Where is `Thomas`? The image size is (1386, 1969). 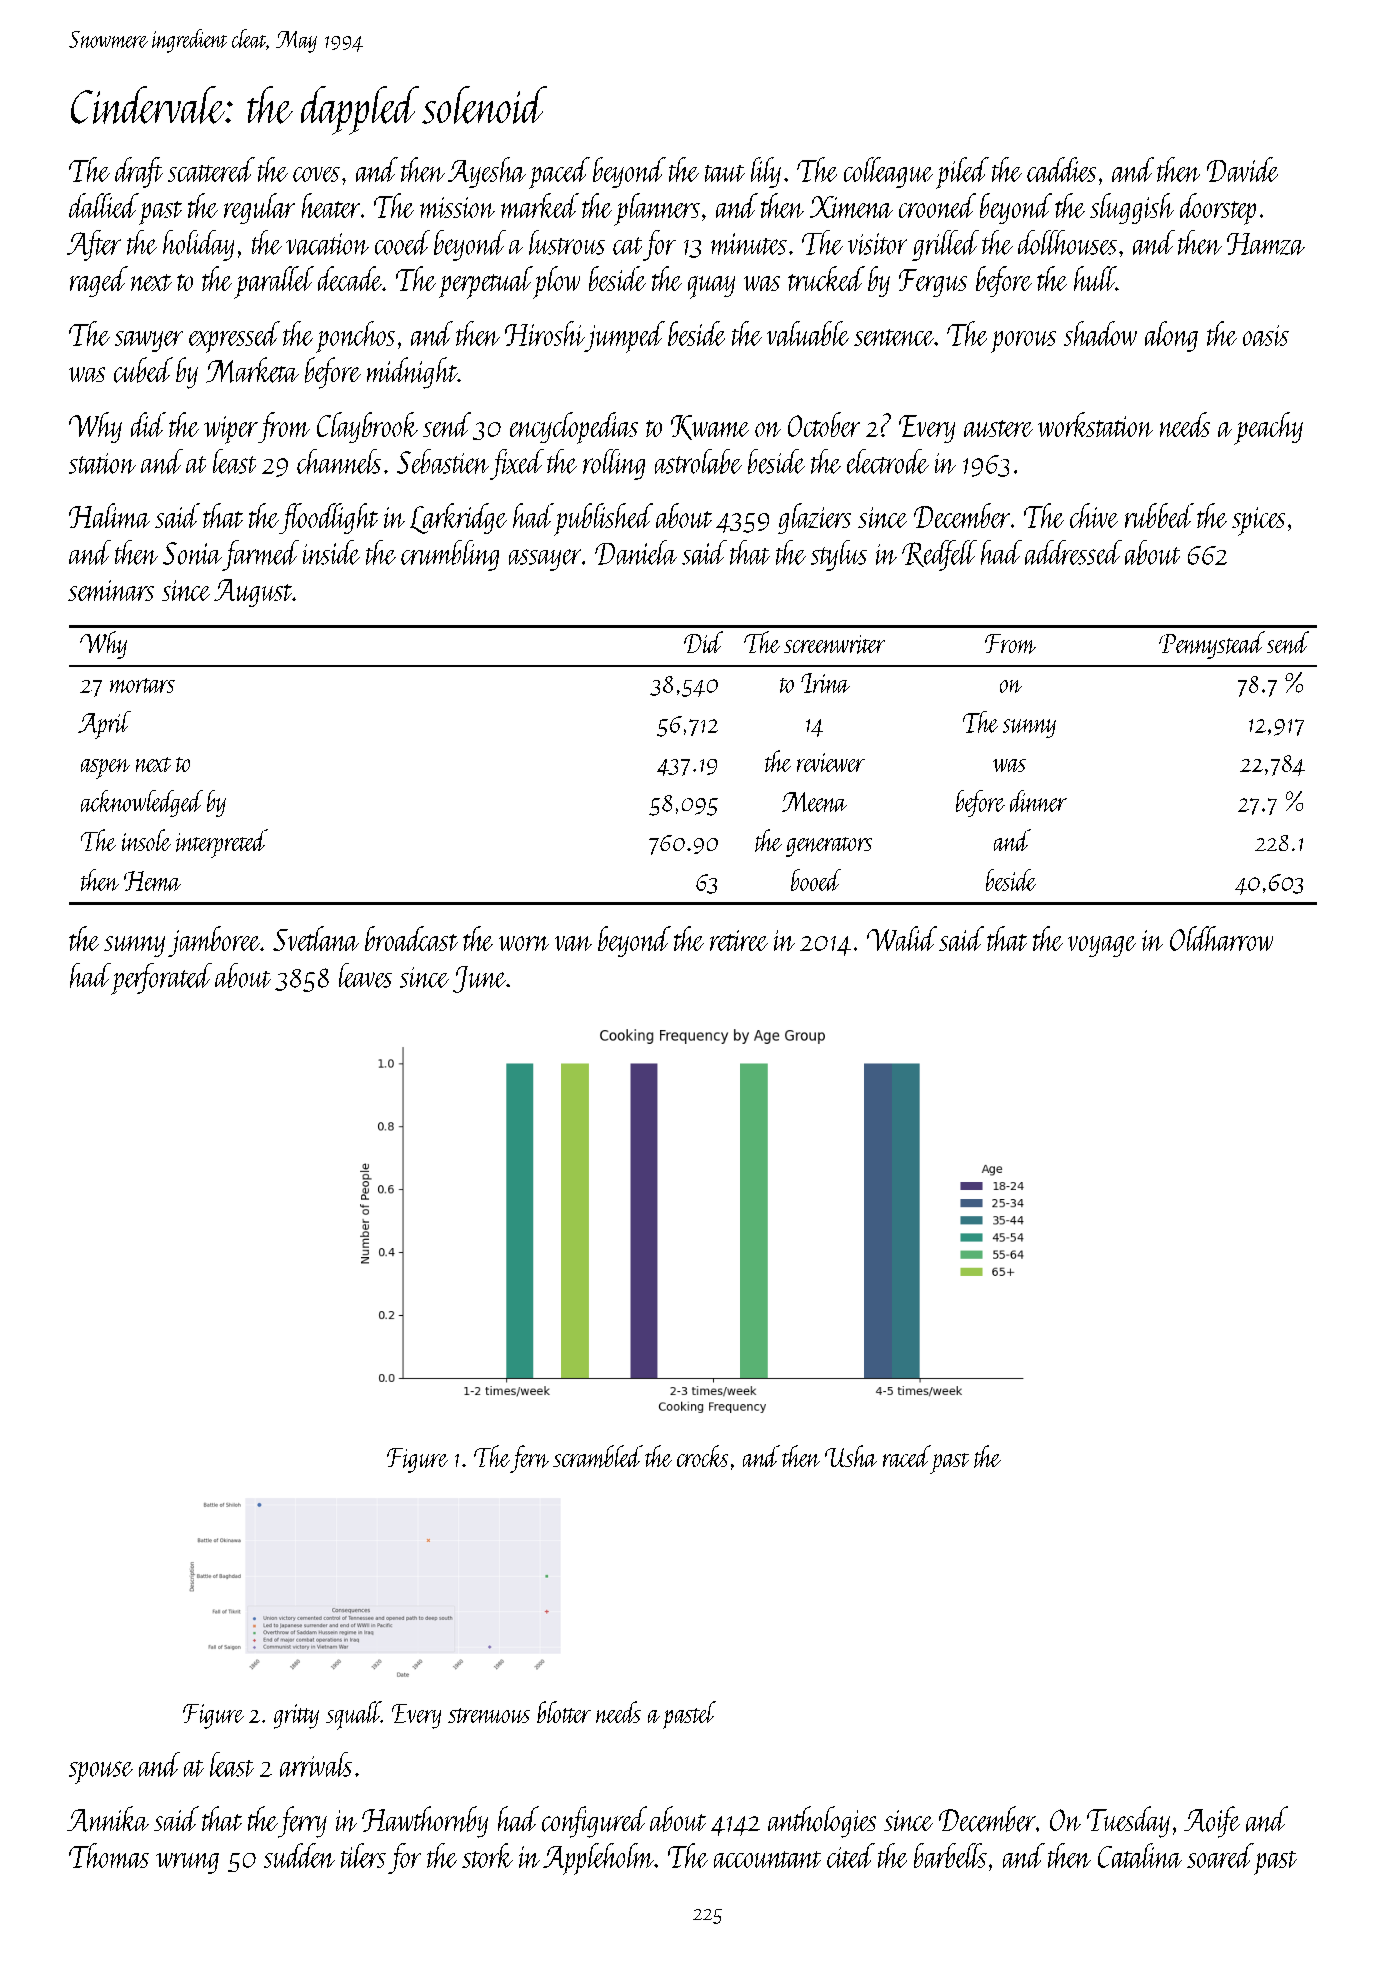
Thomas is located at coordinates (109, 1855).
